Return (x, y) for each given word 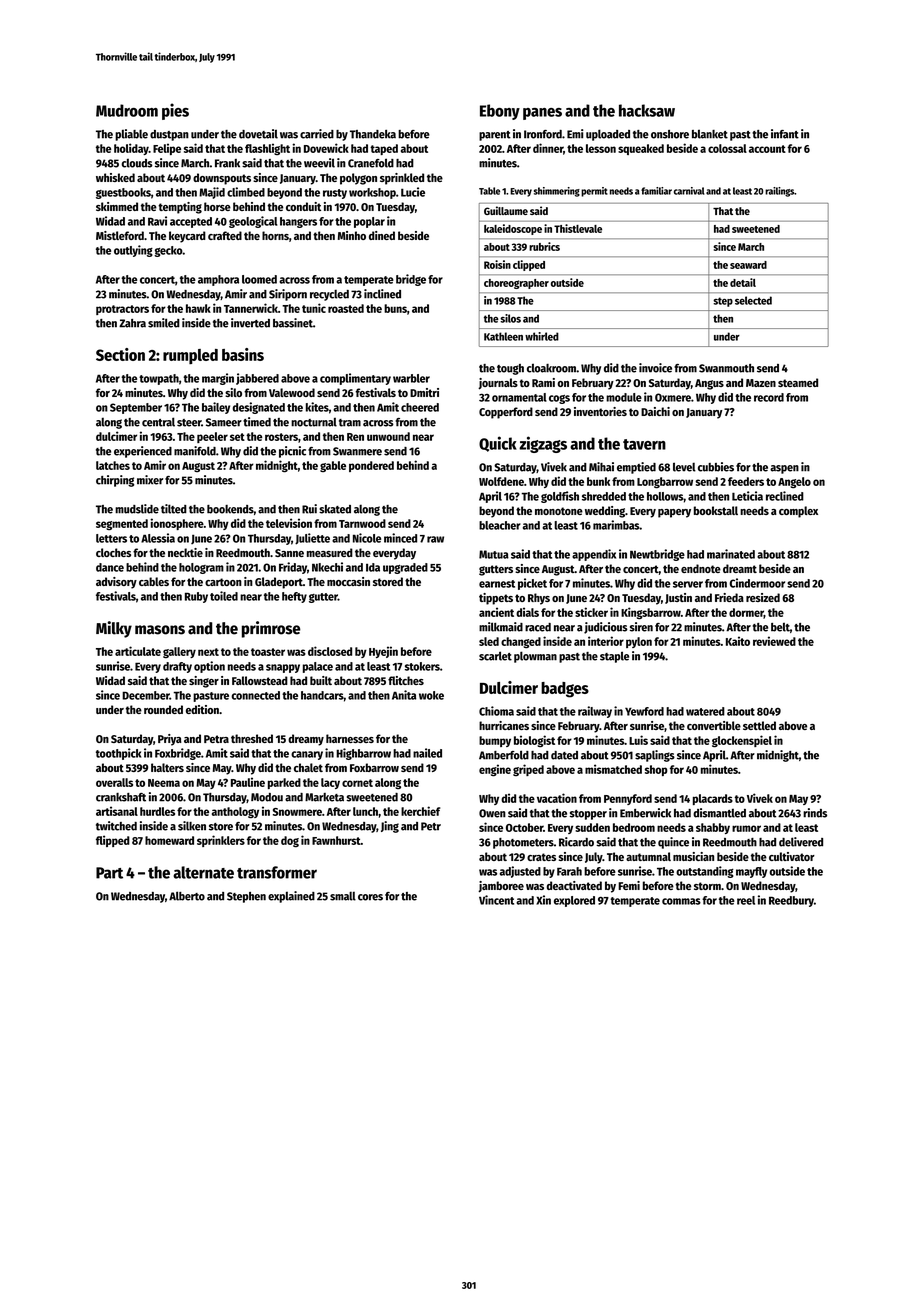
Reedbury (791, 901)
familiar (656, 191)
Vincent (496, 900)
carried (317, 134)
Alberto (187, 896)
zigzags (543, 444)
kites (317, 407)
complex (798, 512)
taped (384, 149)
